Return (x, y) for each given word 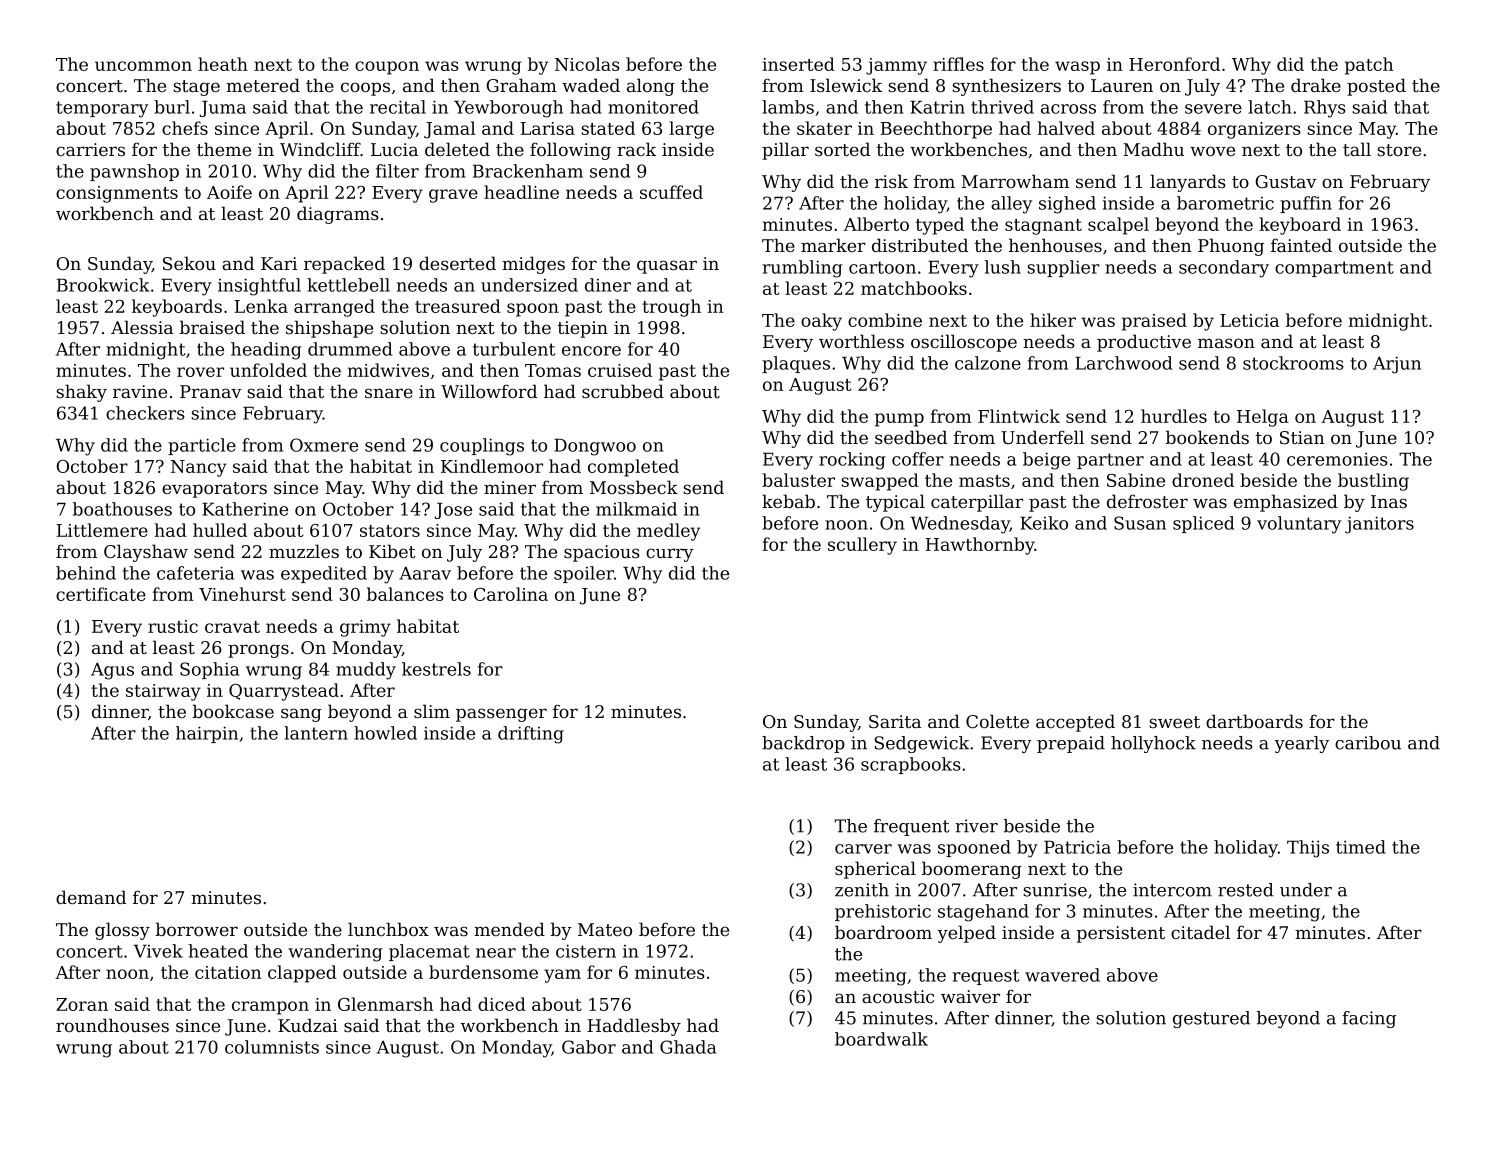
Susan (1140, 523)
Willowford (489, 391)
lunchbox (388, 929)
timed (1361, 847)
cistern (586, 951)
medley (668, 532)
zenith (862, 890)
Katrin (937, 107)
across (1068, 109)
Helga (1263, 418)
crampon (270, 1008)
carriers (90, 149)
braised (212, 327)
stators (390, 531)
